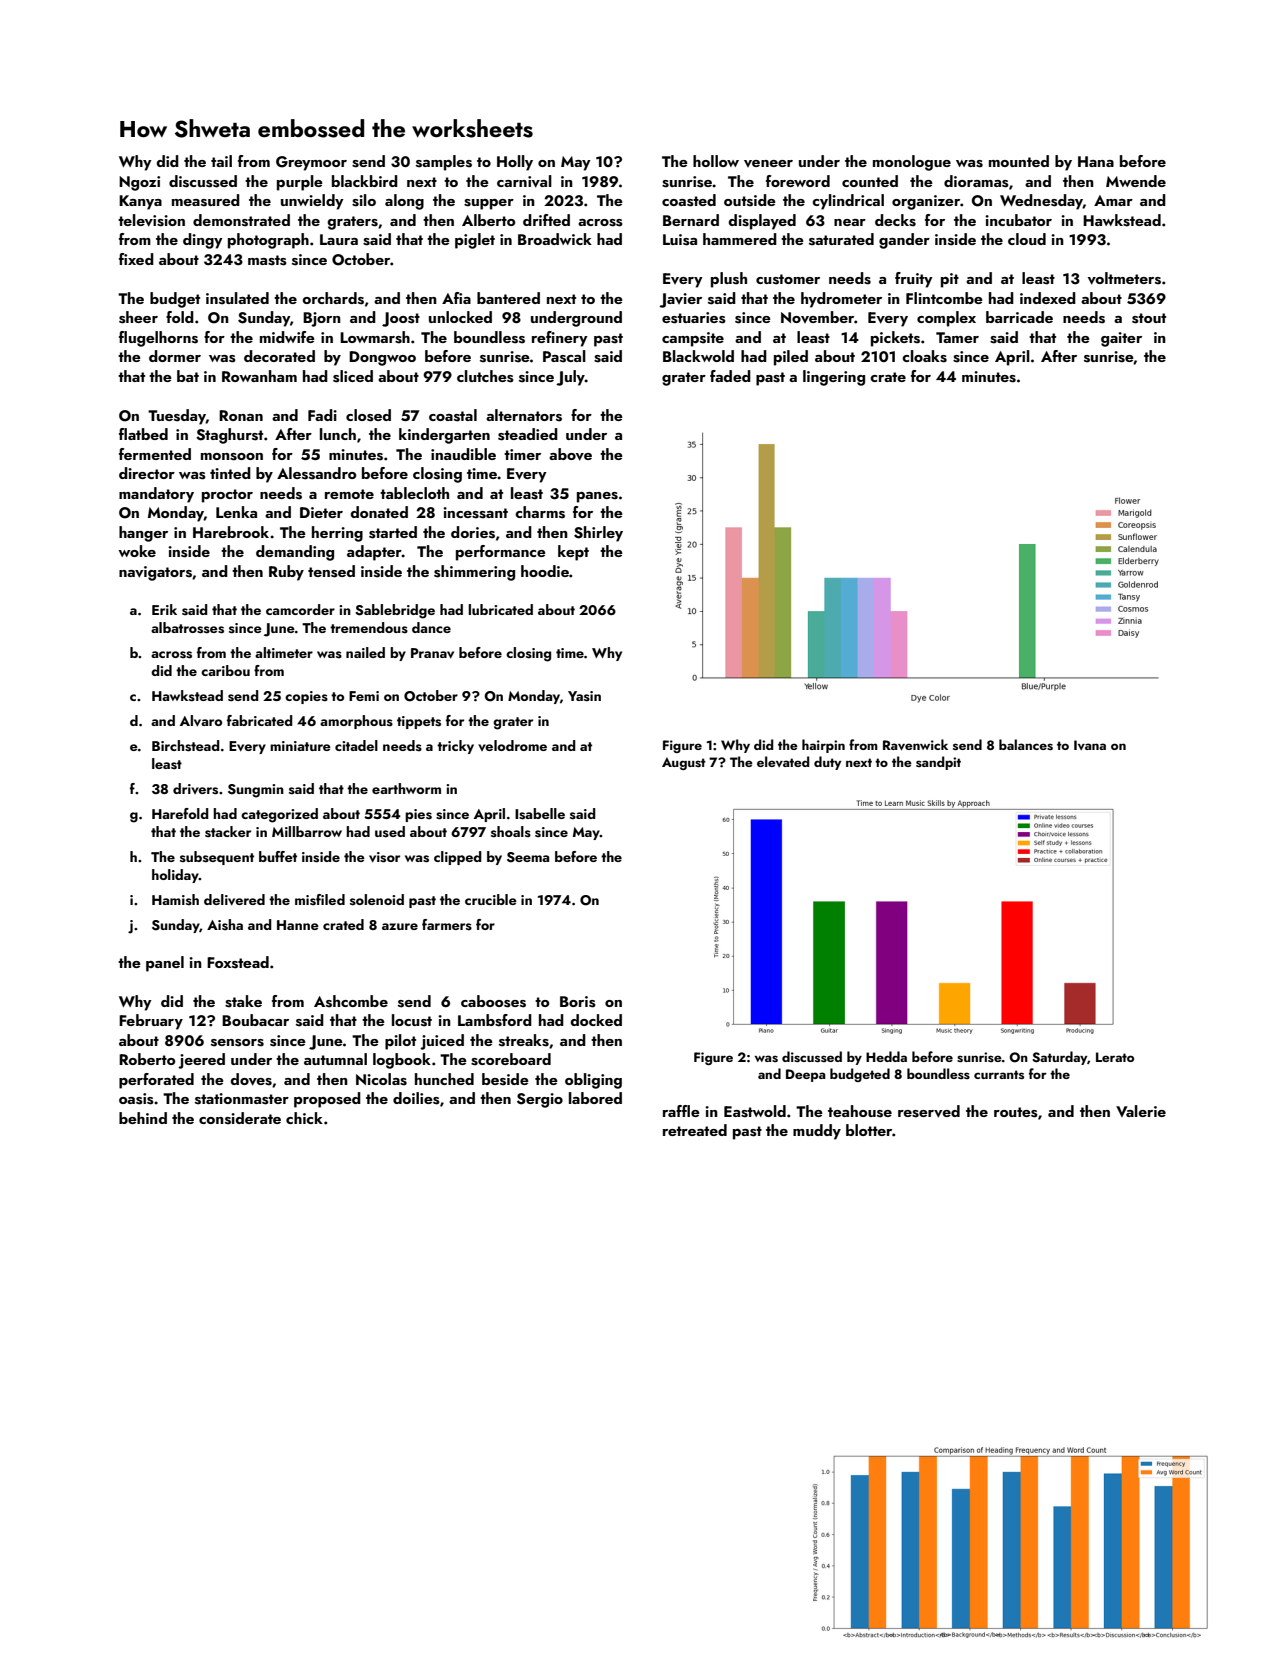 The width and height of the screenshot is (1285, 1664). Describe the element at coordinates (1124, 278) in the screenshot. I see `voltmeters` at that location.
